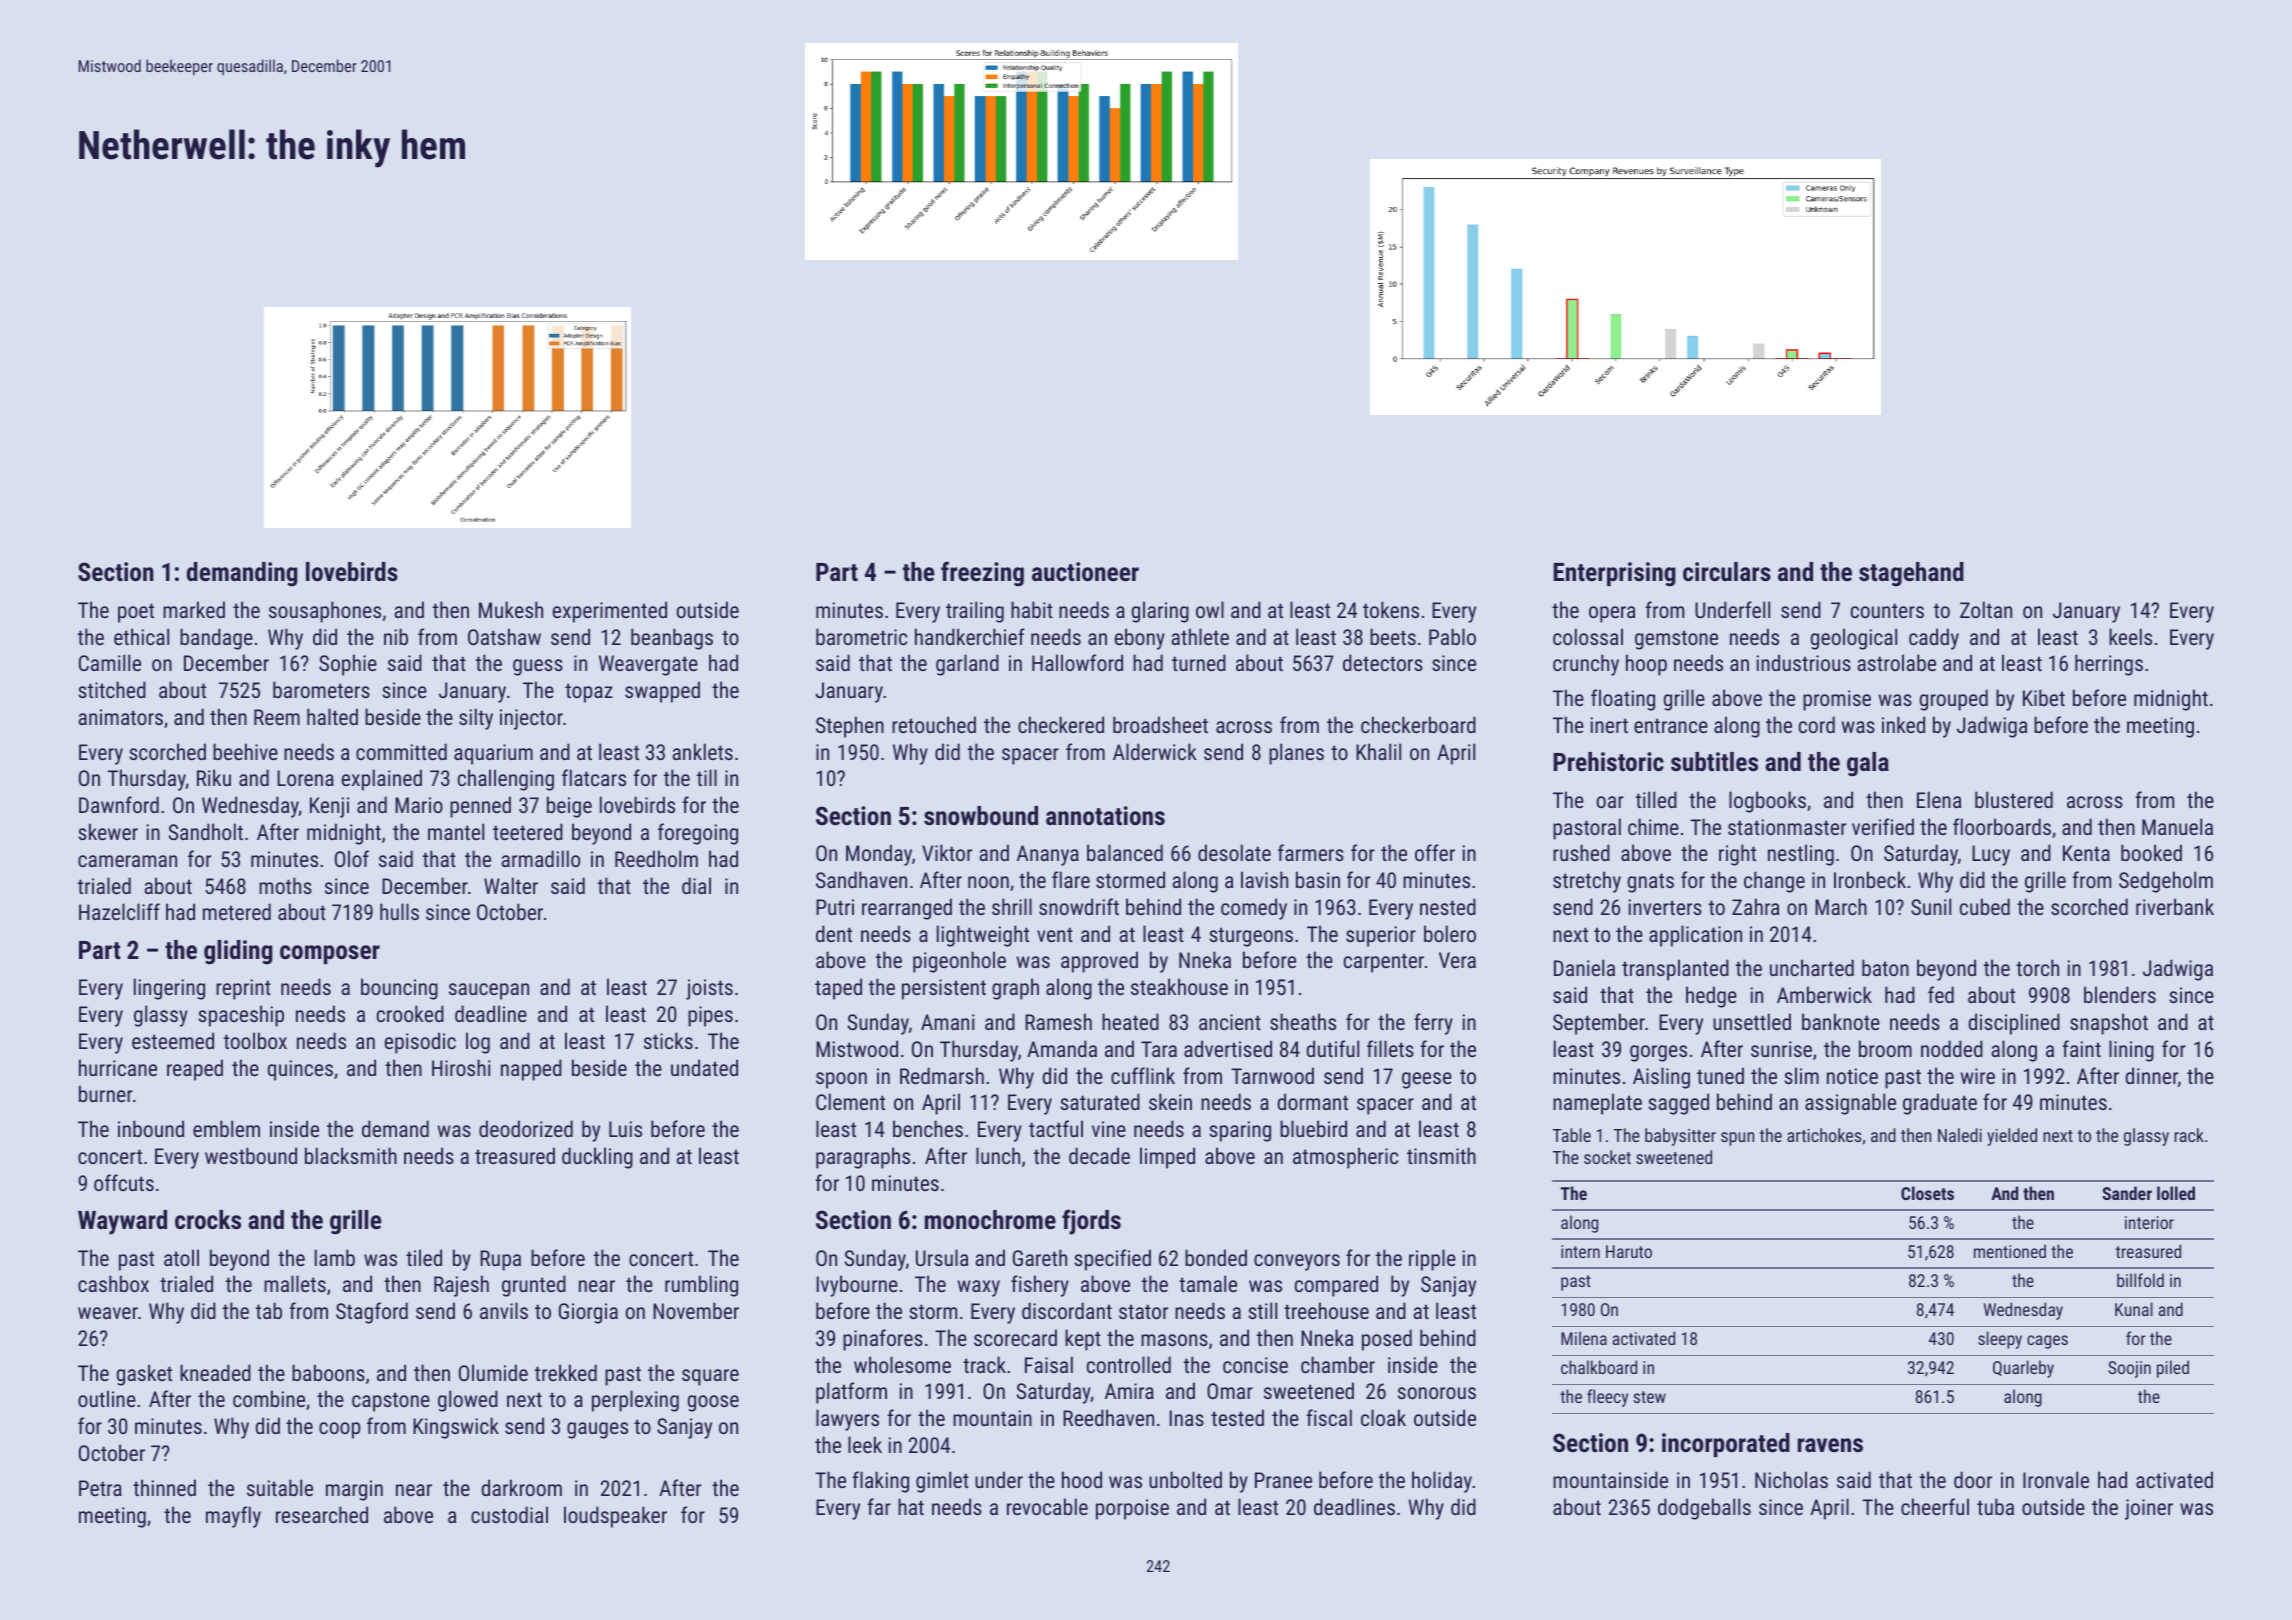 Image resolution: width=2292 pixels, height=1620 pixels. What do you see at coordinates (1237, 1417) in the page?
I see `tested` at bounding box center [1237, 1417].
